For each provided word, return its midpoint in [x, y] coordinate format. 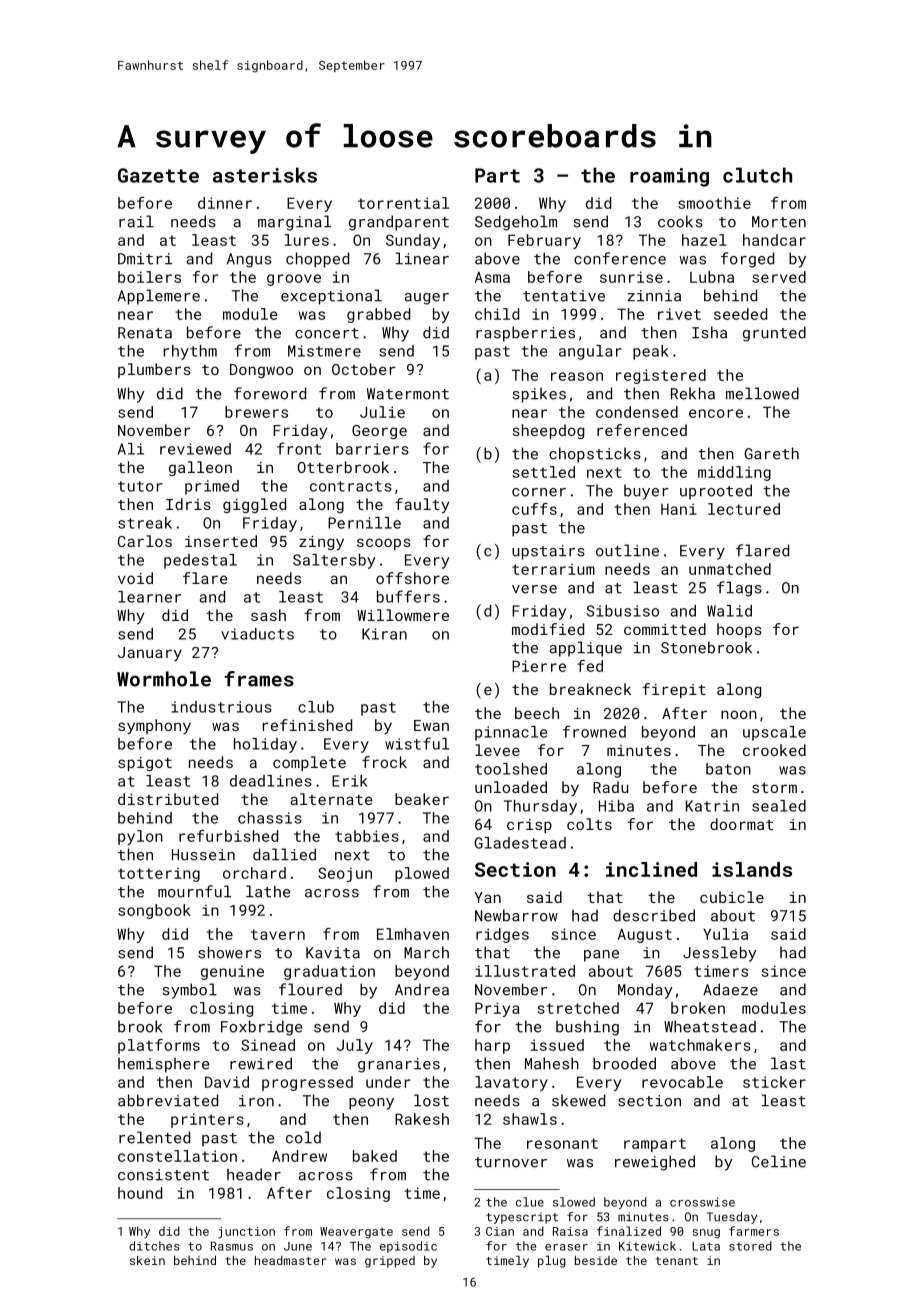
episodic [408, 1247]
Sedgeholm [516, 223]
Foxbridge [261, 1028]
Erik [350, 781]
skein [147, 1260]
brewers [256, 412]
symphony [154, 727]
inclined [651, 869]
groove [294, 280]
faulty [422, 506]
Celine [779, 1161]
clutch [757, 175]
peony [371, 1104]
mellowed [762, 393]
